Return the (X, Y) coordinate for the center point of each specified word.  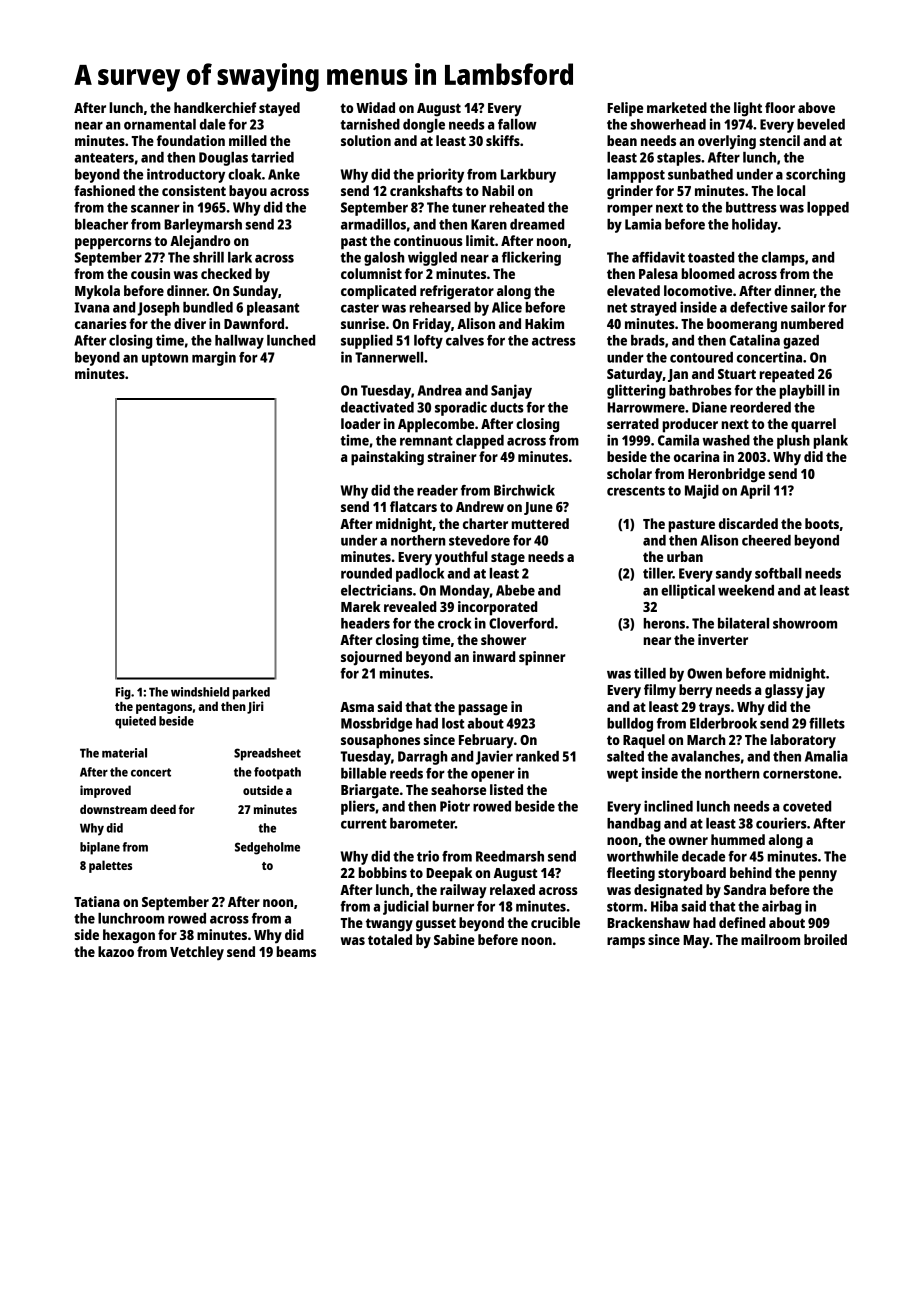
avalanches (705, 756)
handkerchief (215, 107)
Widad (375, 107)
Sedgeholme (267, 848)
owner (688, 841)
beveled (821, 124)
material (124, 753)
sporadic (461, 408)
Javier (494, 757)
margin (214, 358)
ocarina (696, 456)
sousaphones (380, 741)
